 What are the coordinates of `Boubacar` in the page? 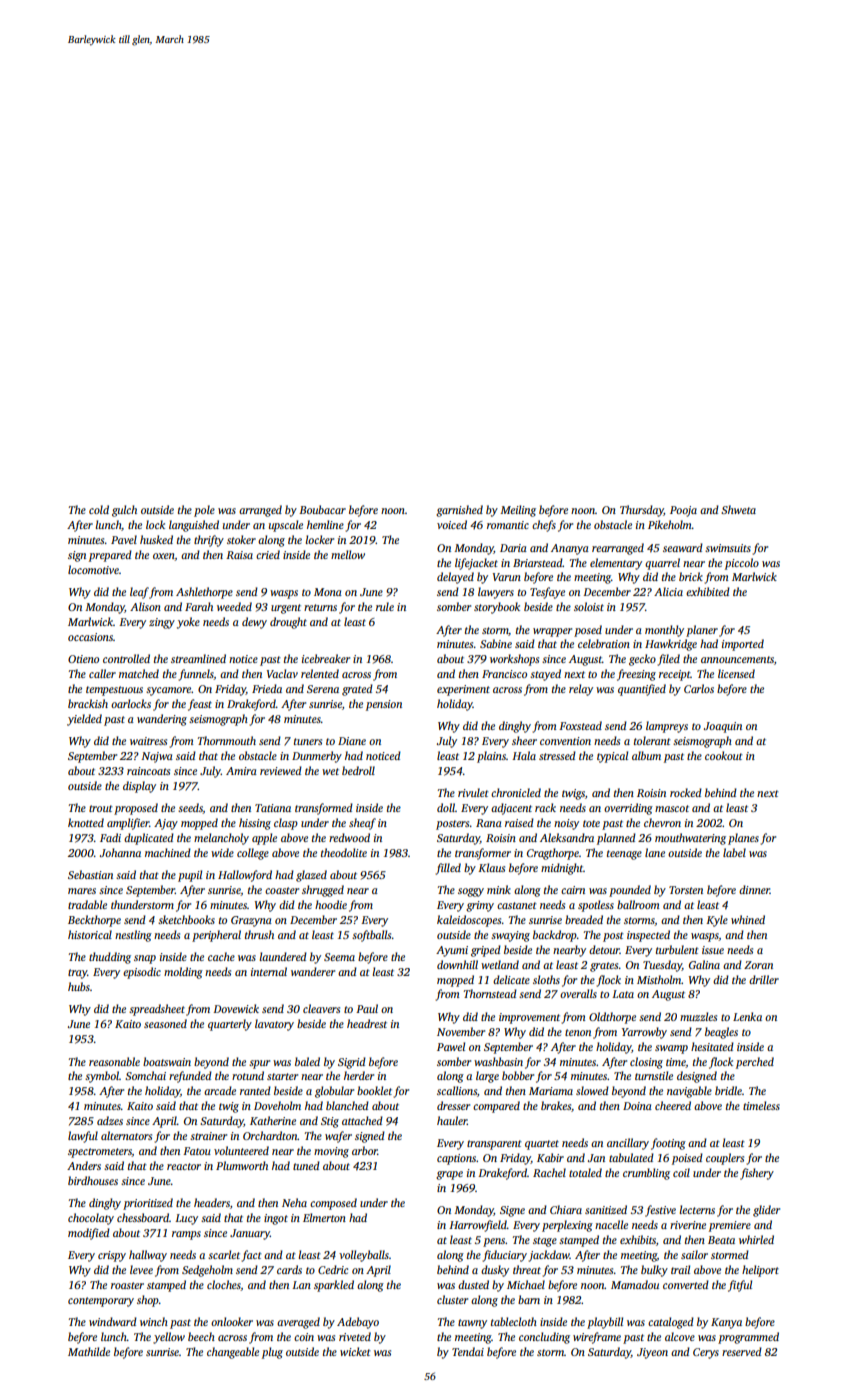 It's located at (322, 509).
